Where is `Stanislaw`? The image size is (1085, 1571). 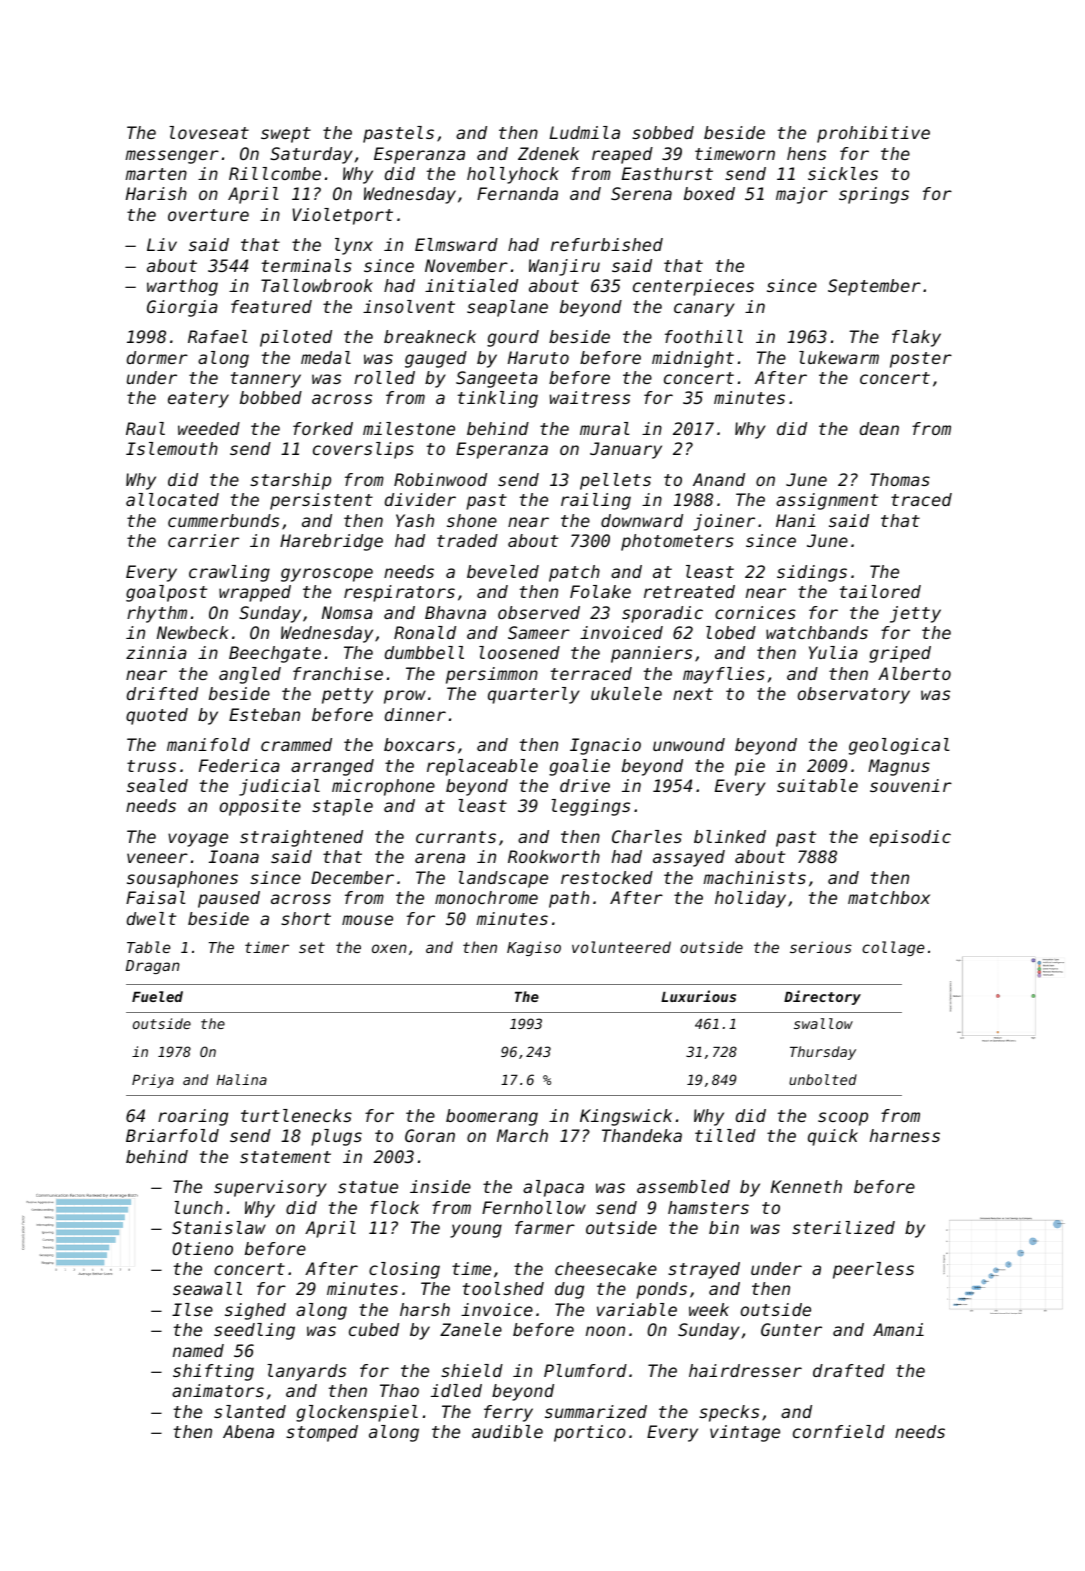
Stanislaw is located at coordinates (219, 1227).
